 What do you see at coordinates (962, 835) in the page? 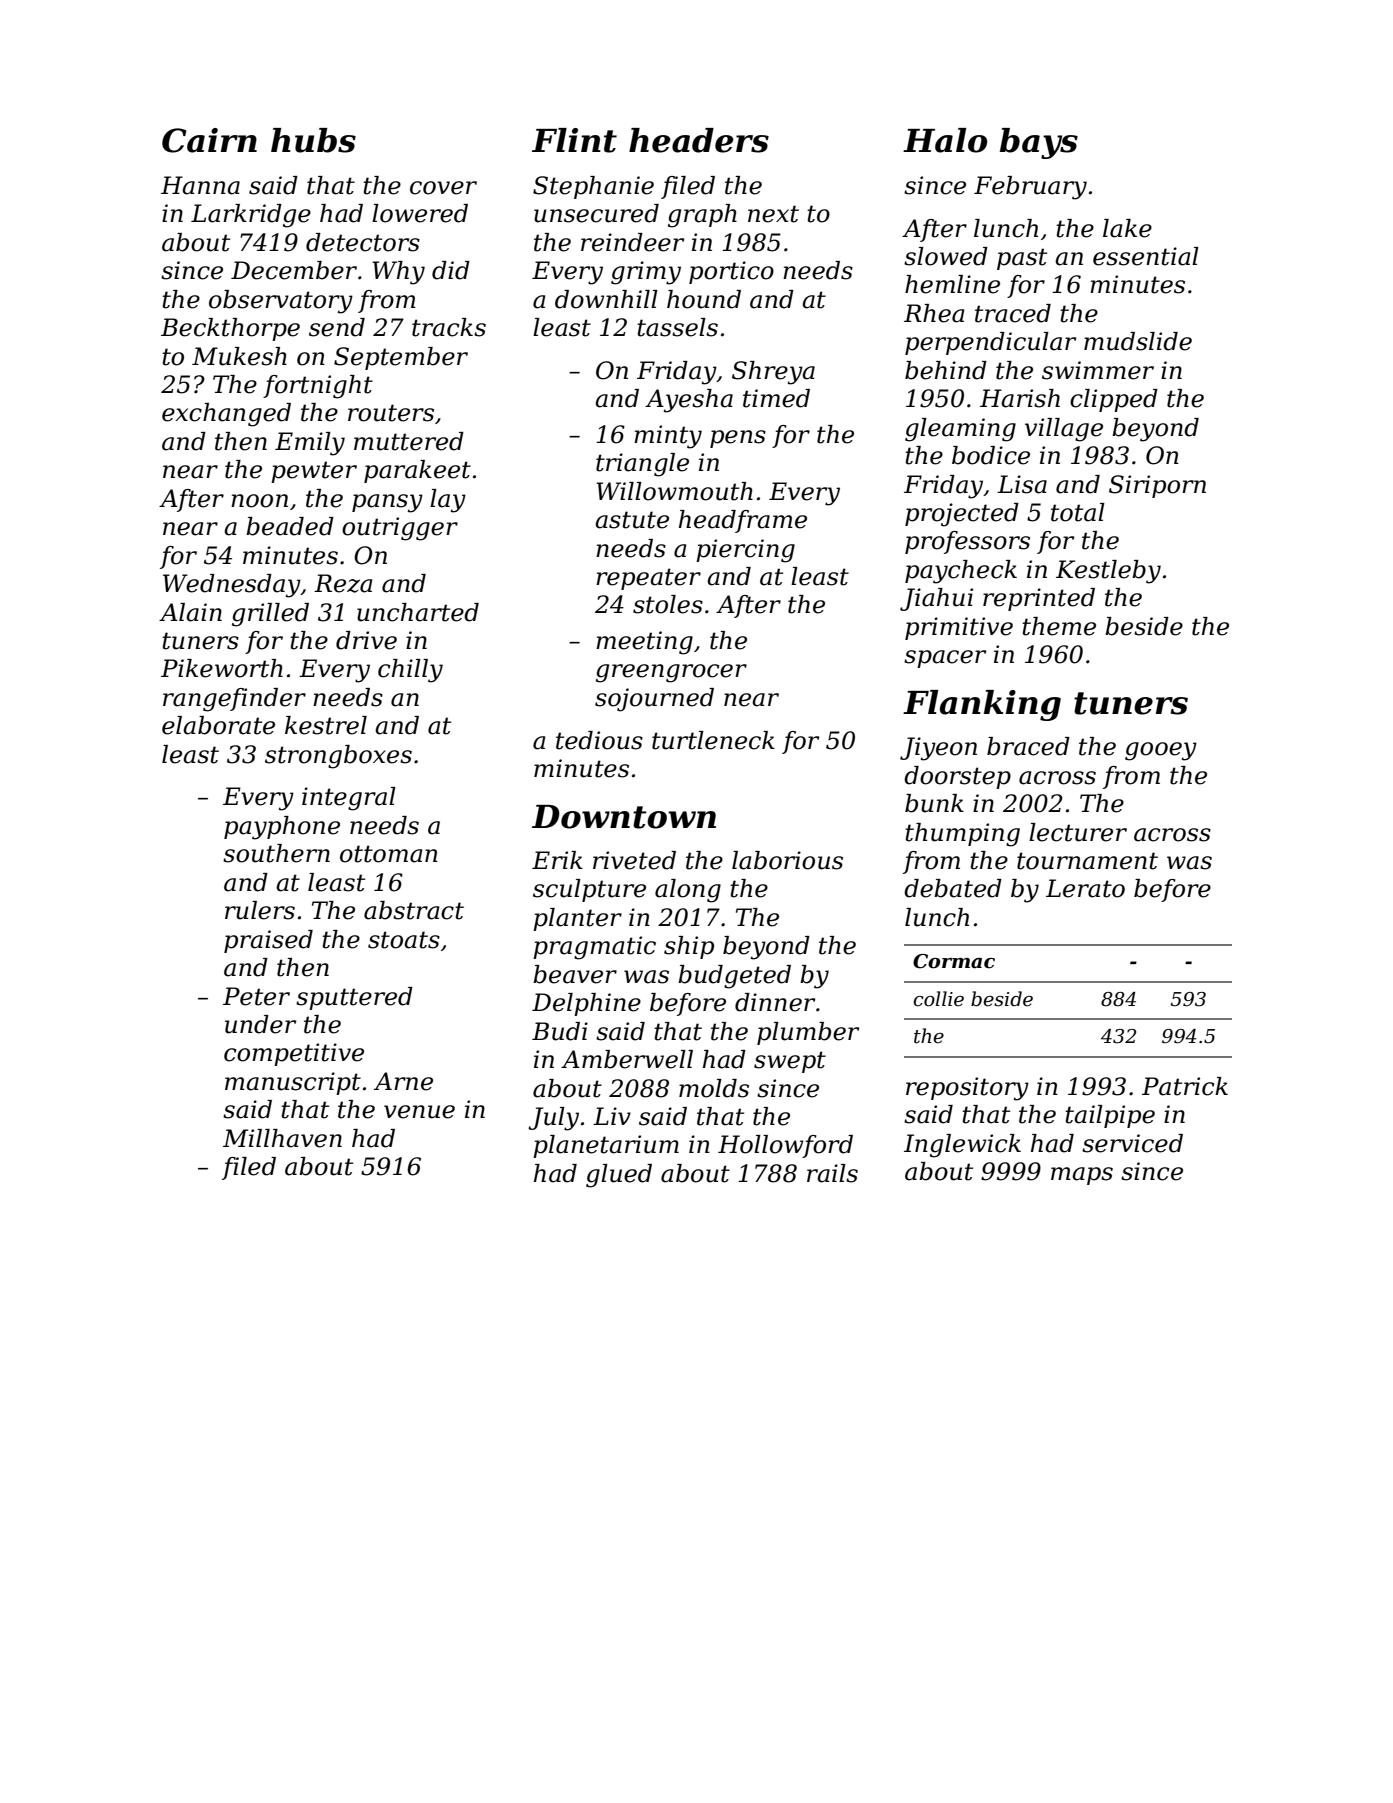
I see `thumping` at bounding box center [962, 835].
